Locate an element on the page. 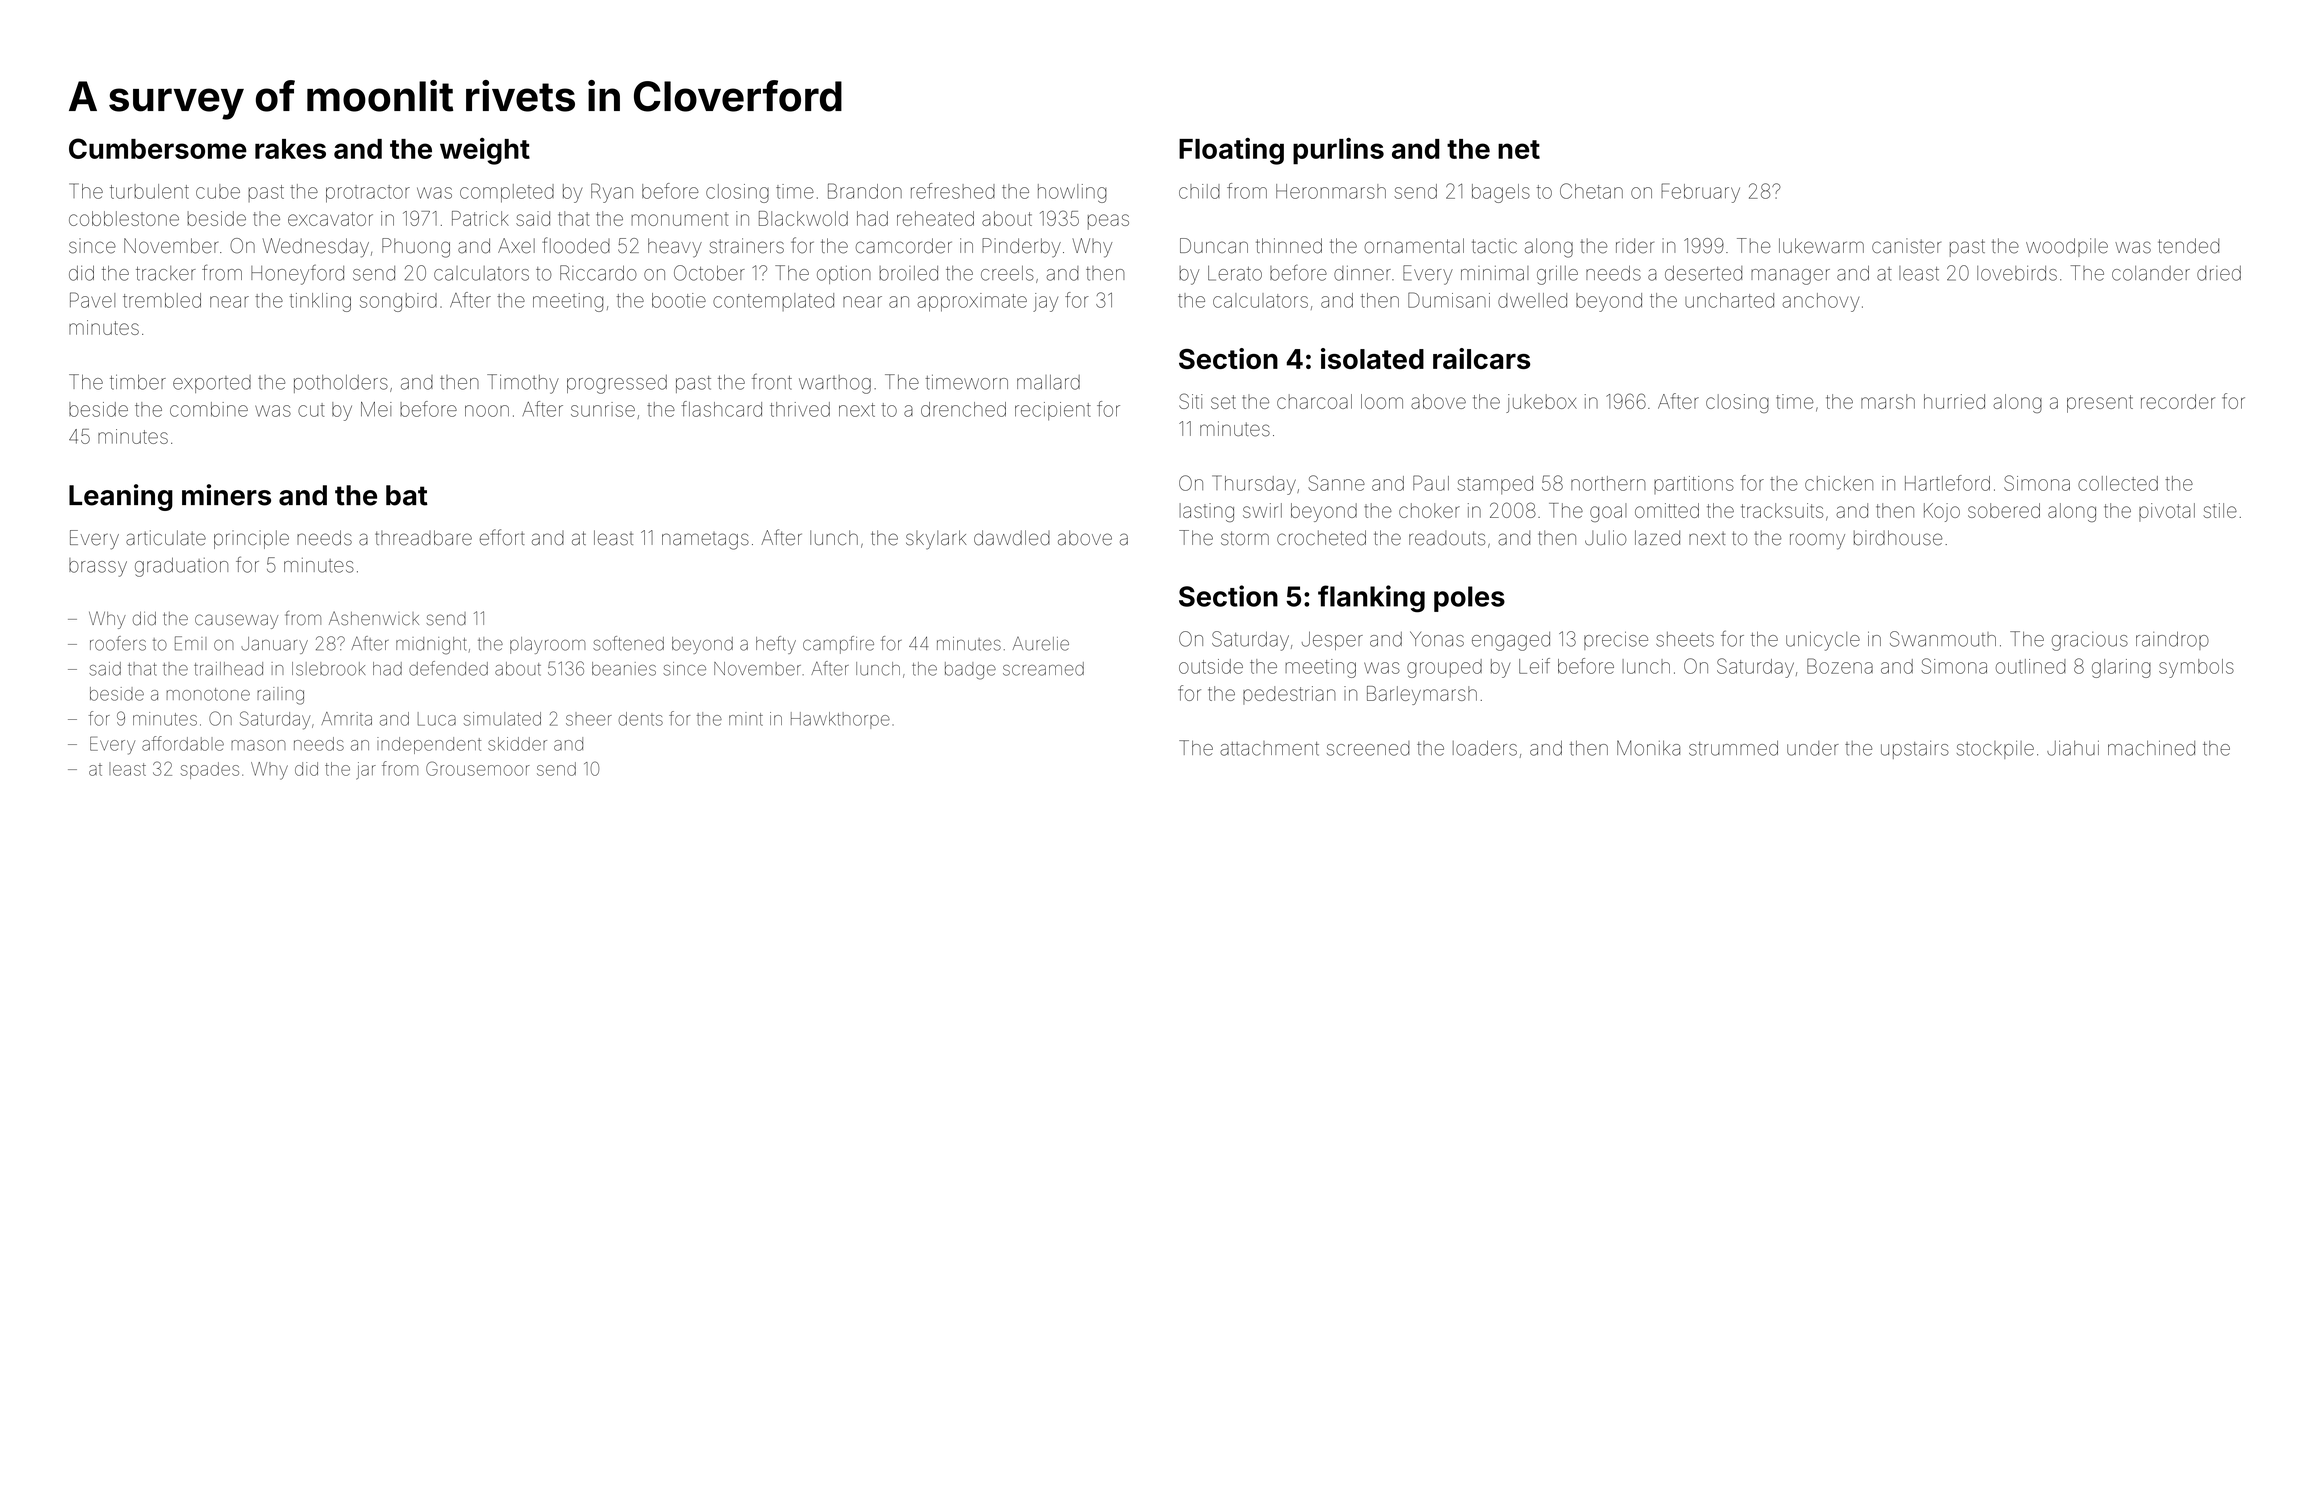 The height and width of the page is (1498, 2316). pivotal is located at coordinates (2167, 512).
